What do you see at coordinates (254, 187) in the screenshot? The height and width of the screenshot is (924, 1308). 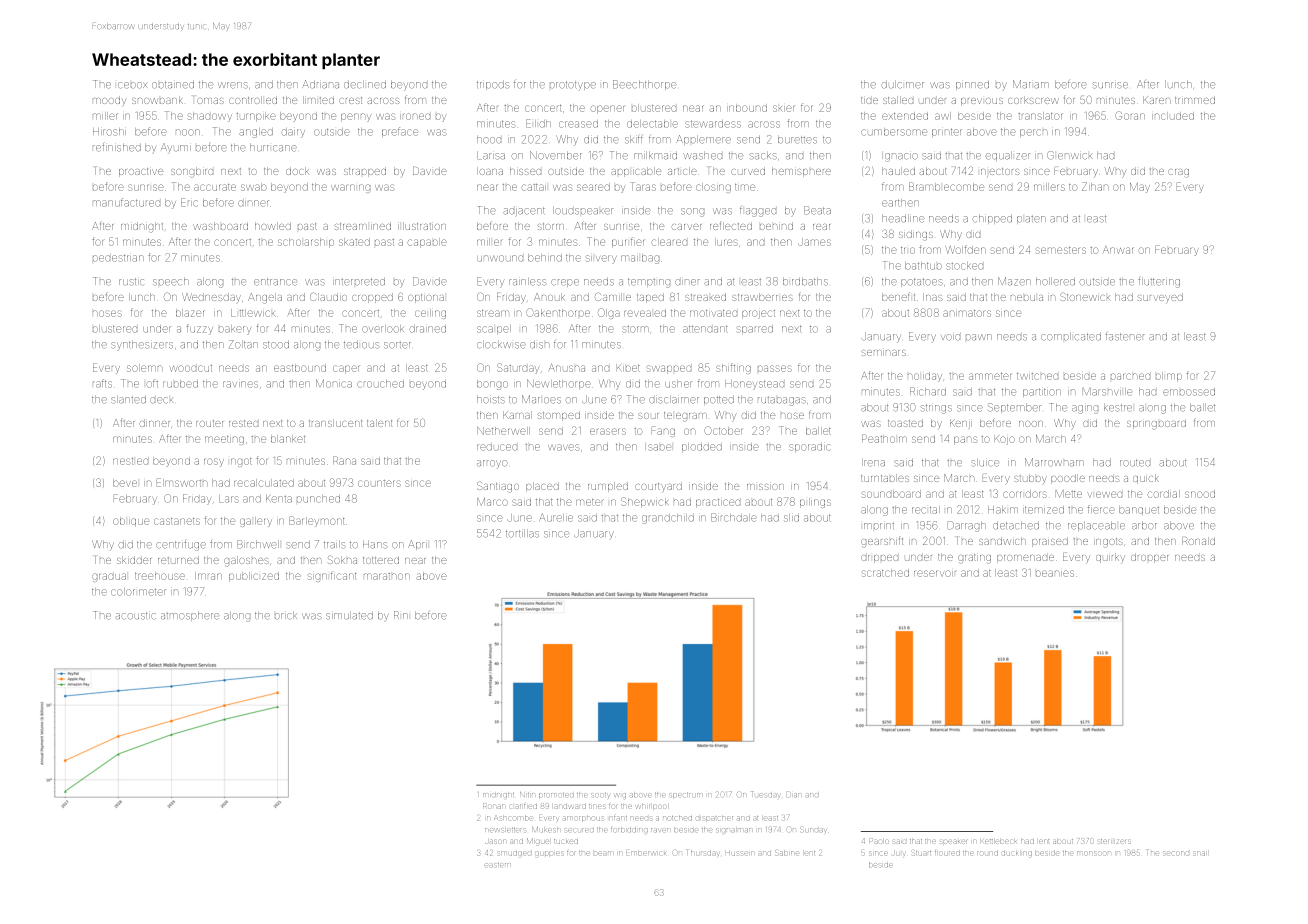 I see `swab` at bounding box center [254, 187].
